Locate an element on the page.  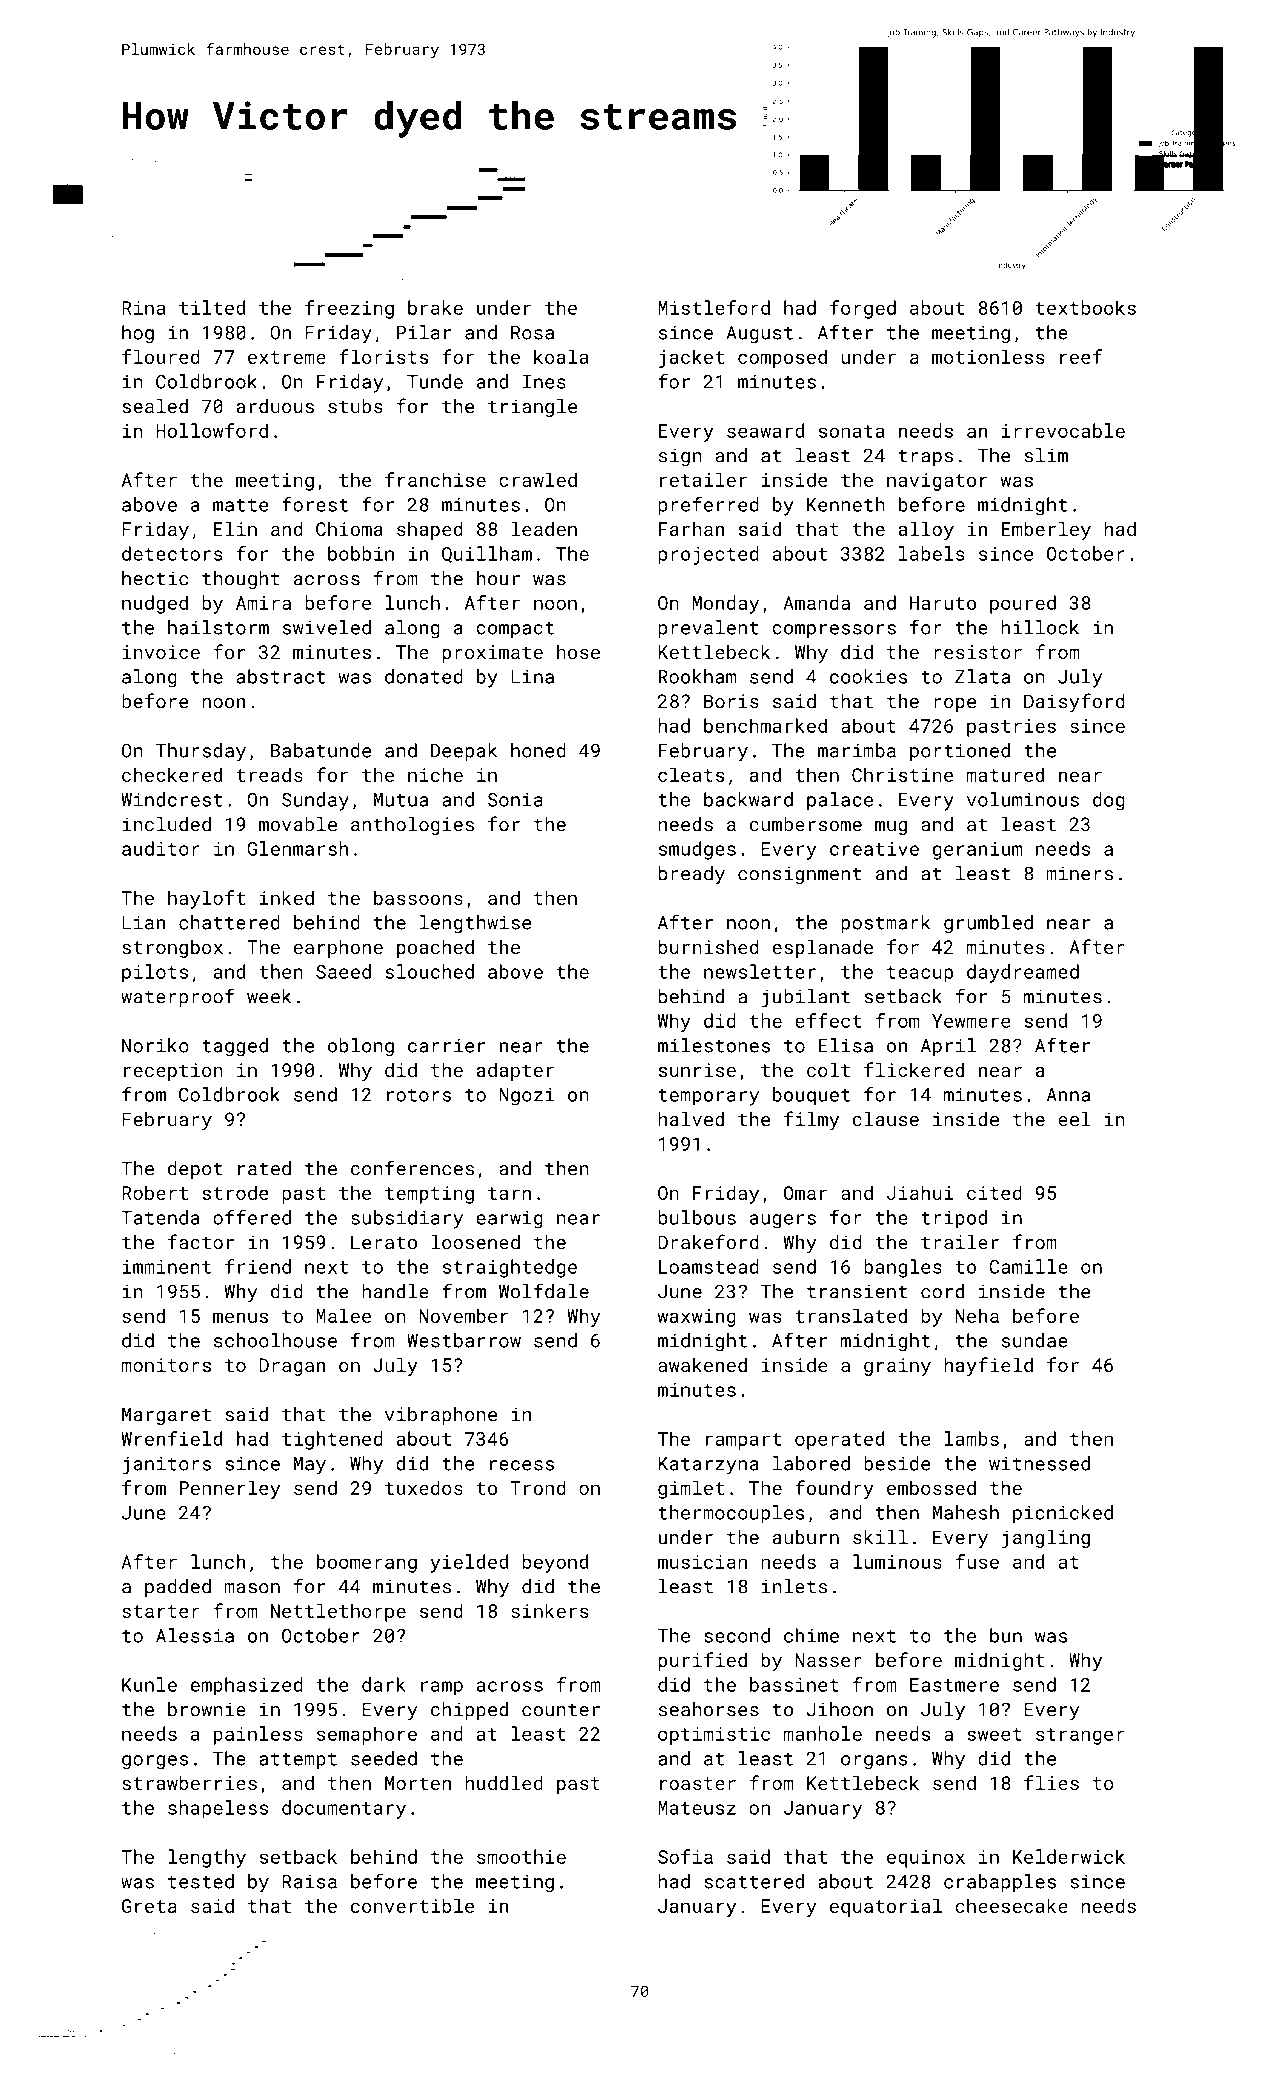
forged is located at coordinates (863, 309).
